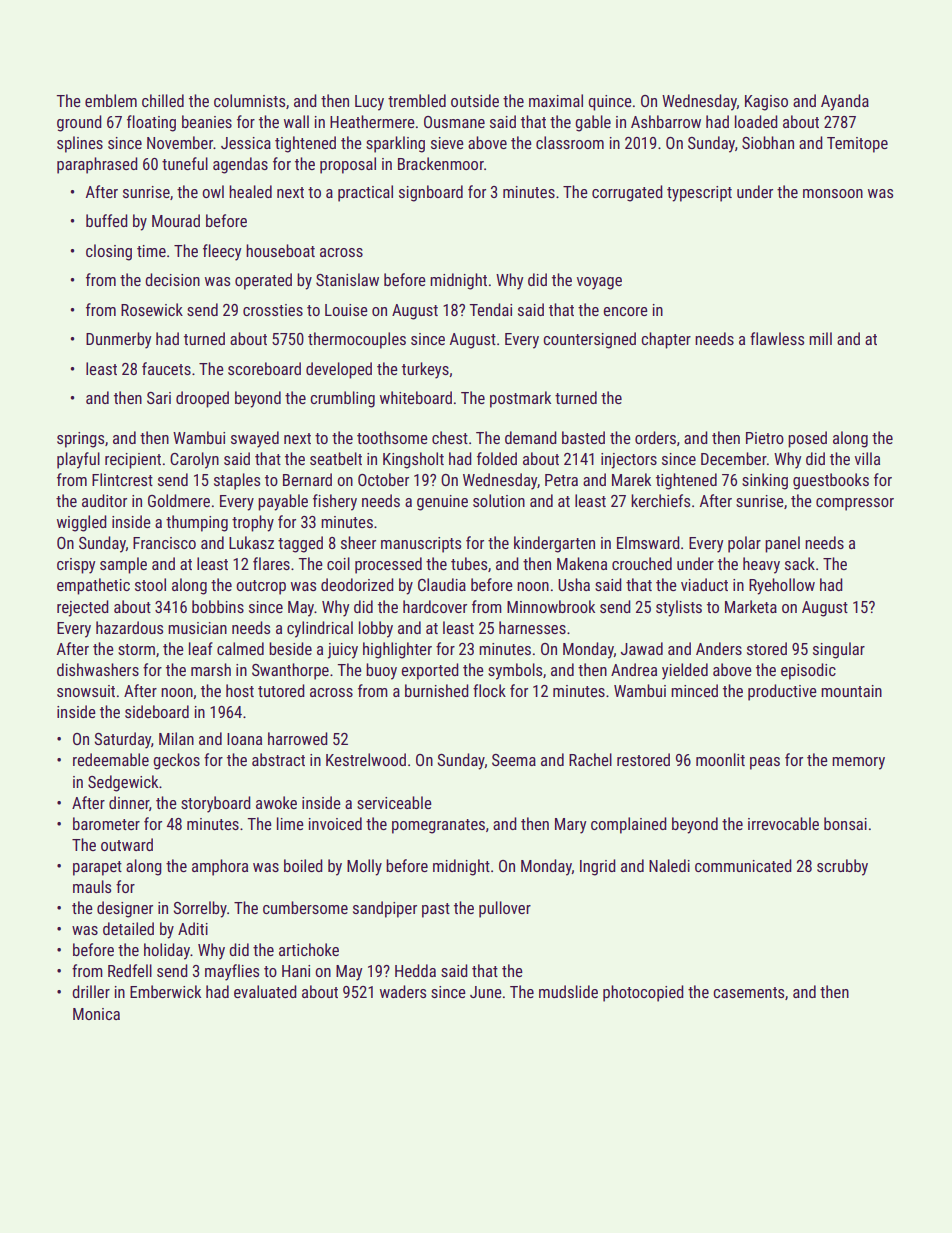 This screenshot has height=1233, width=952. Describe the element at coordinates (777, 338) in the screenshot. I see `flawless` at that location.
